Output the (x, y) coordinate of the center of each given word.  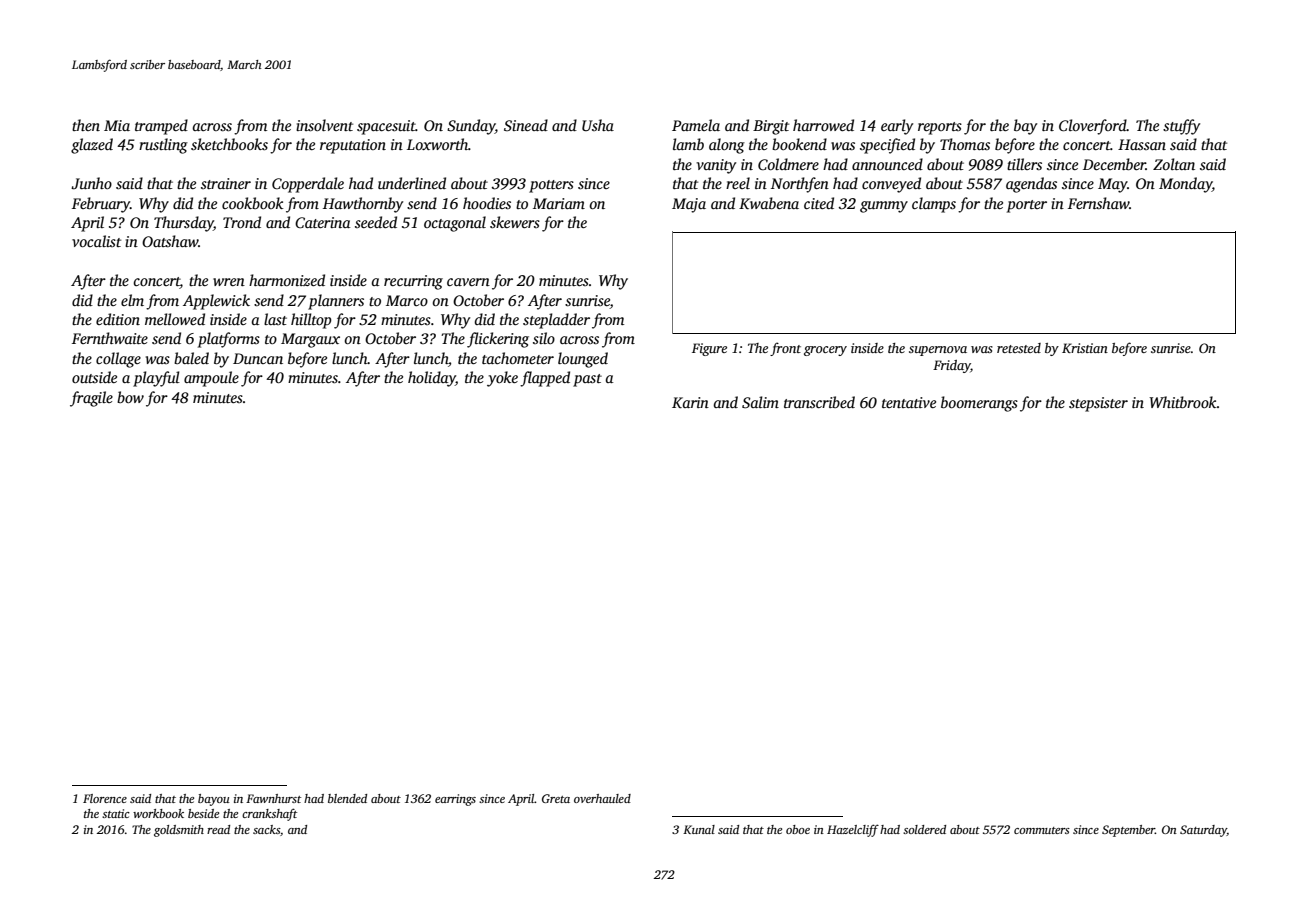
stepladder (556, 321)
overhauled (602, 798)
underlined (412, 183)
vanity (716, 166)
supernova (938, 351)
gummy (884, 207)
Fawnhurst (273, 798)
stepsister (1098, 404)
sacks (266, 829)
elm (132, 300)
